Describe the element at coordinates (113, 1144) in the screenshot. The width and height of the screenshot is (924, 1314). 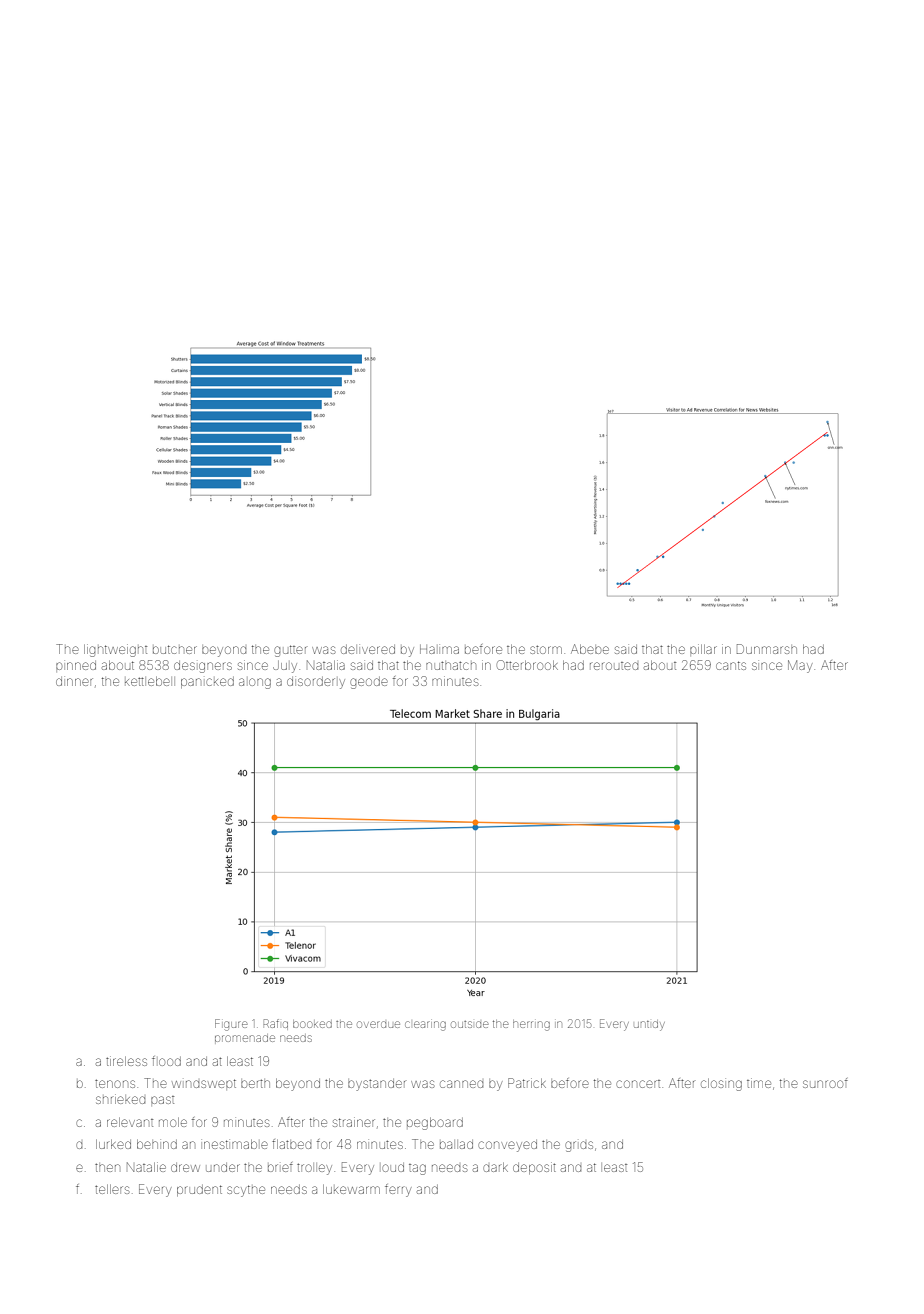
I see `lurked` at that location.
